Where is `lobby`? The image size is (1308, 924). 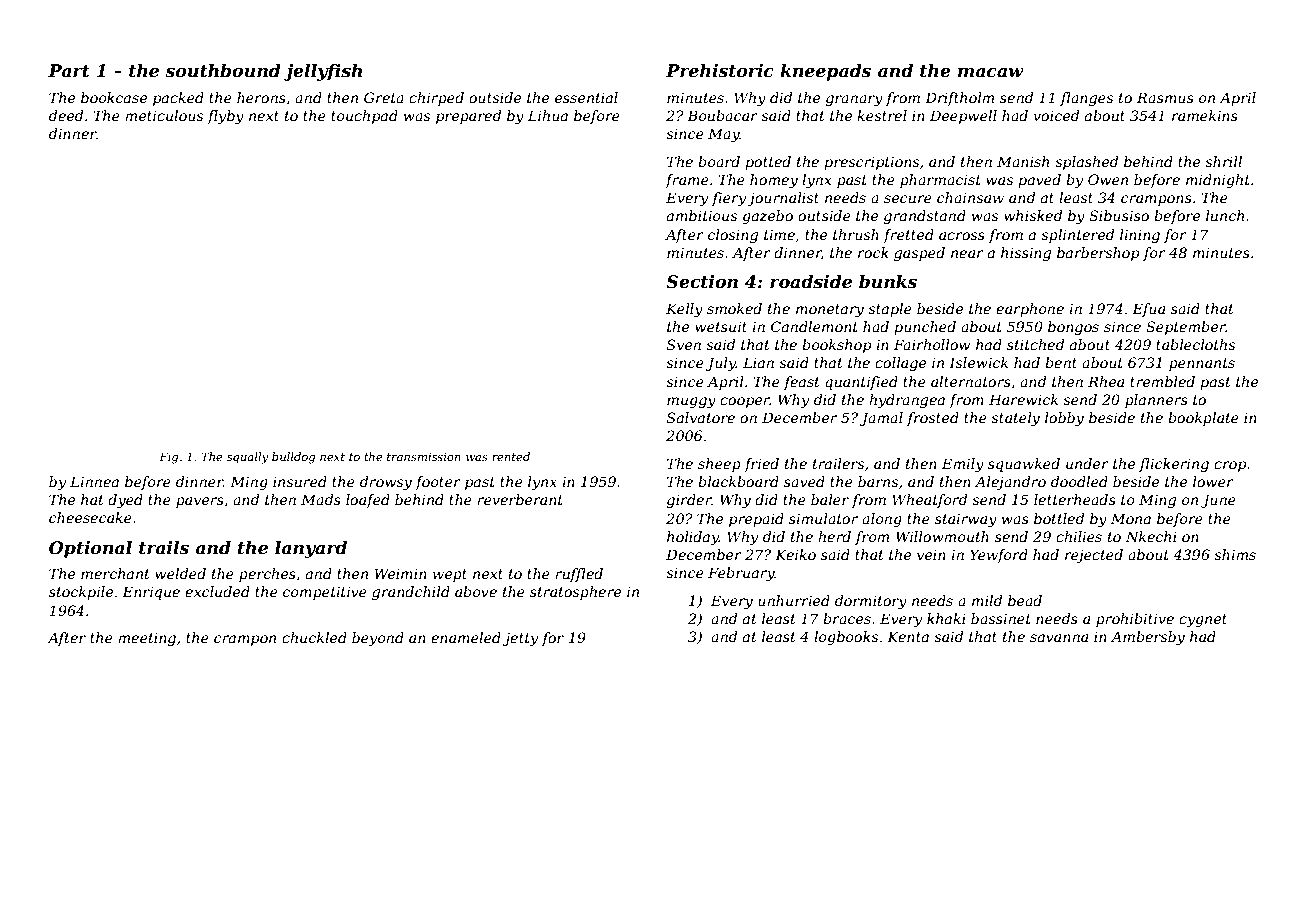 lobby is located at coordinates (1064, 419).
